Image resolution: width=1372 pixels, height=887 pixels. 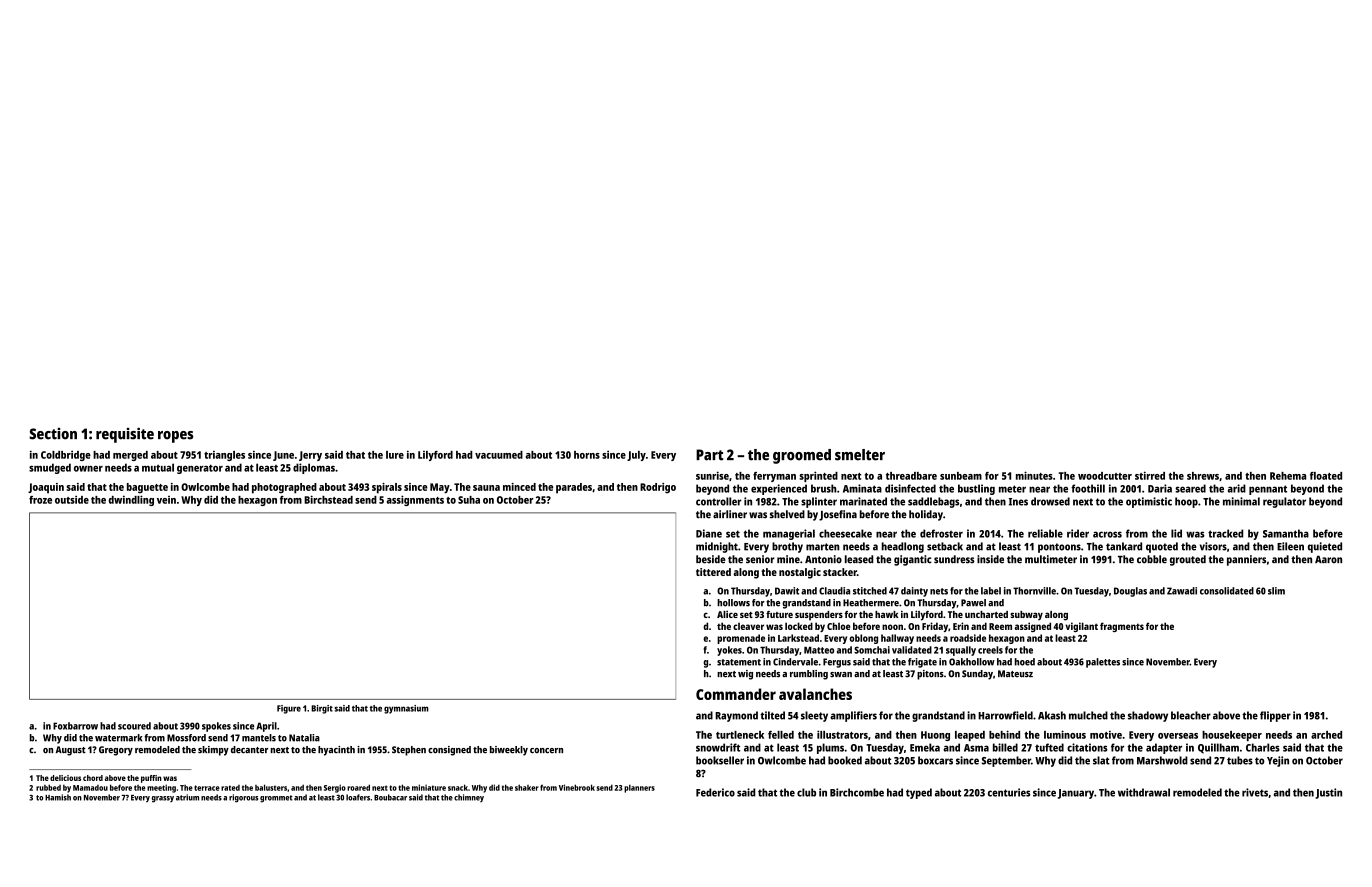 I want to click on dwindling, so click(x=131, y=500).
